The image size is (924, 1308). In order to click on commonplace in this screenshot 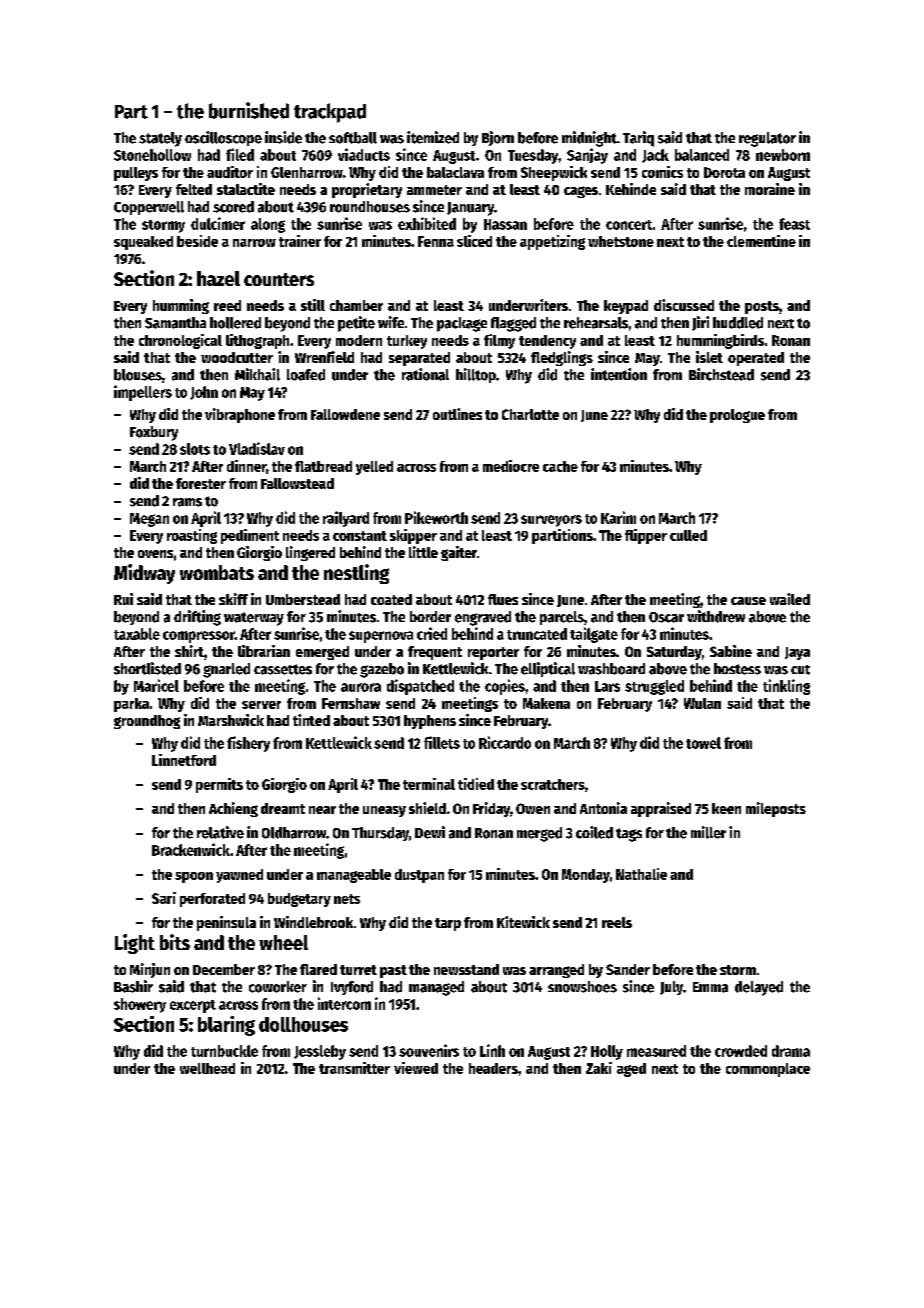, I will do `click(768, 1070)`.
